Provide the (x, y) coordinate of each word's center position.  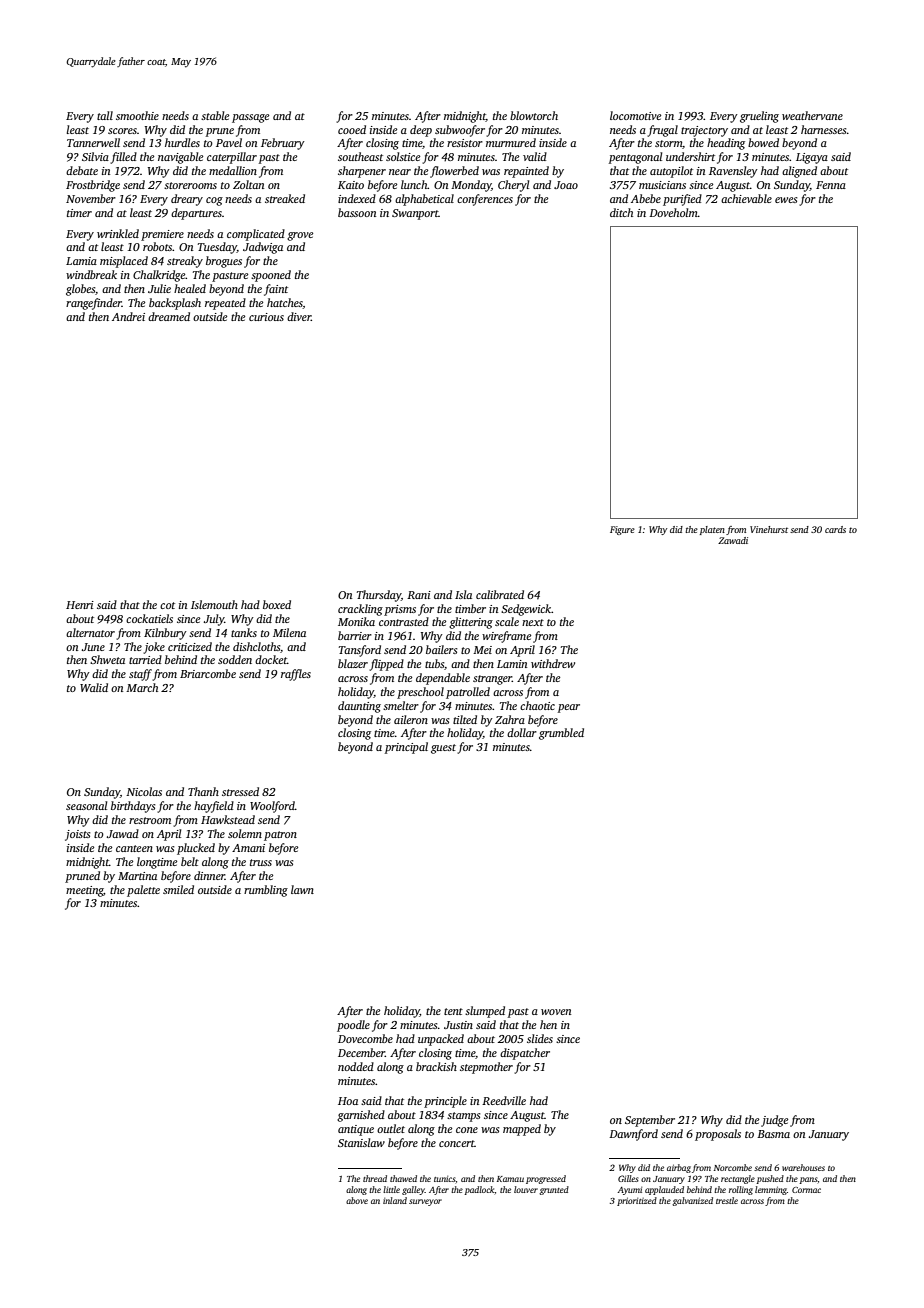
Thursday (379, 596)
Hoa (348, 1101)
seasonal (86, 805)
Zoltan (248, 184)
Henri (80, 605)
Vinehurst (769, 529)
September (650, 1121)
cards (835, 529)
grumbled (561, 734)
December (361, 1052)
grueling (759, 117)
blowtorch (534, 115)
